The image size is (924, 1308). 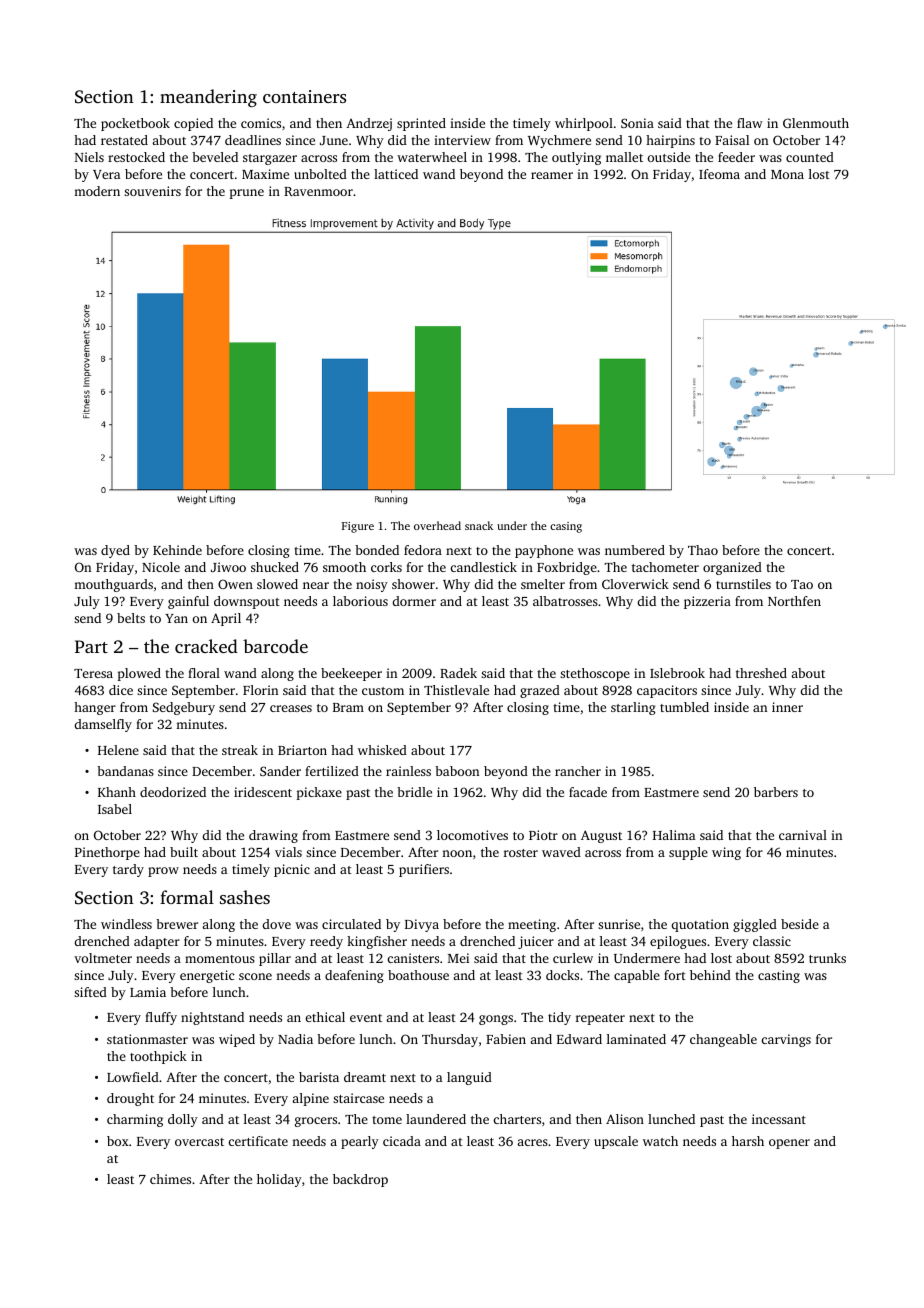 I want to click on modern, so click(x=97, y=191).
